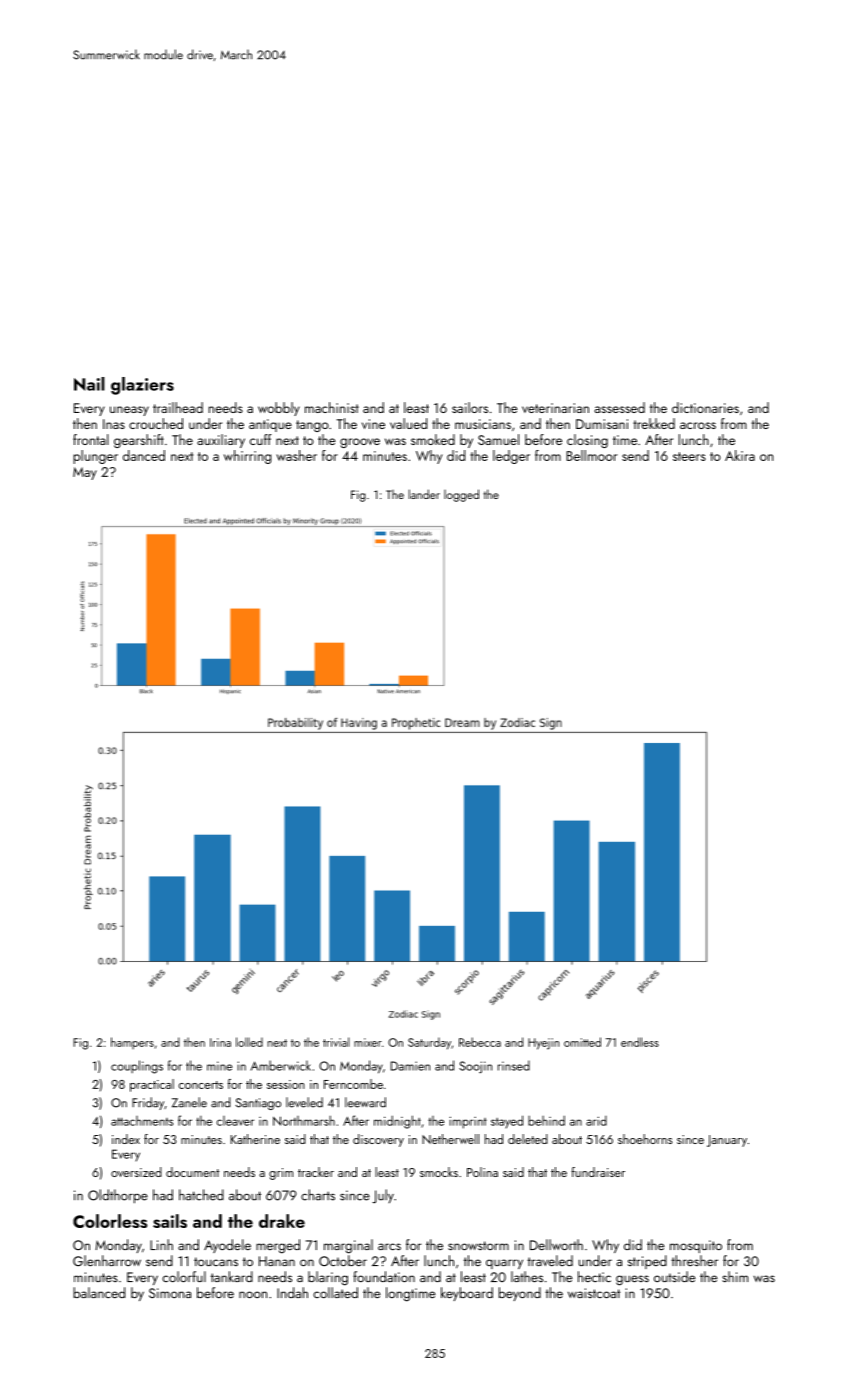  I want to click on balanced, so click(99, 1292).
